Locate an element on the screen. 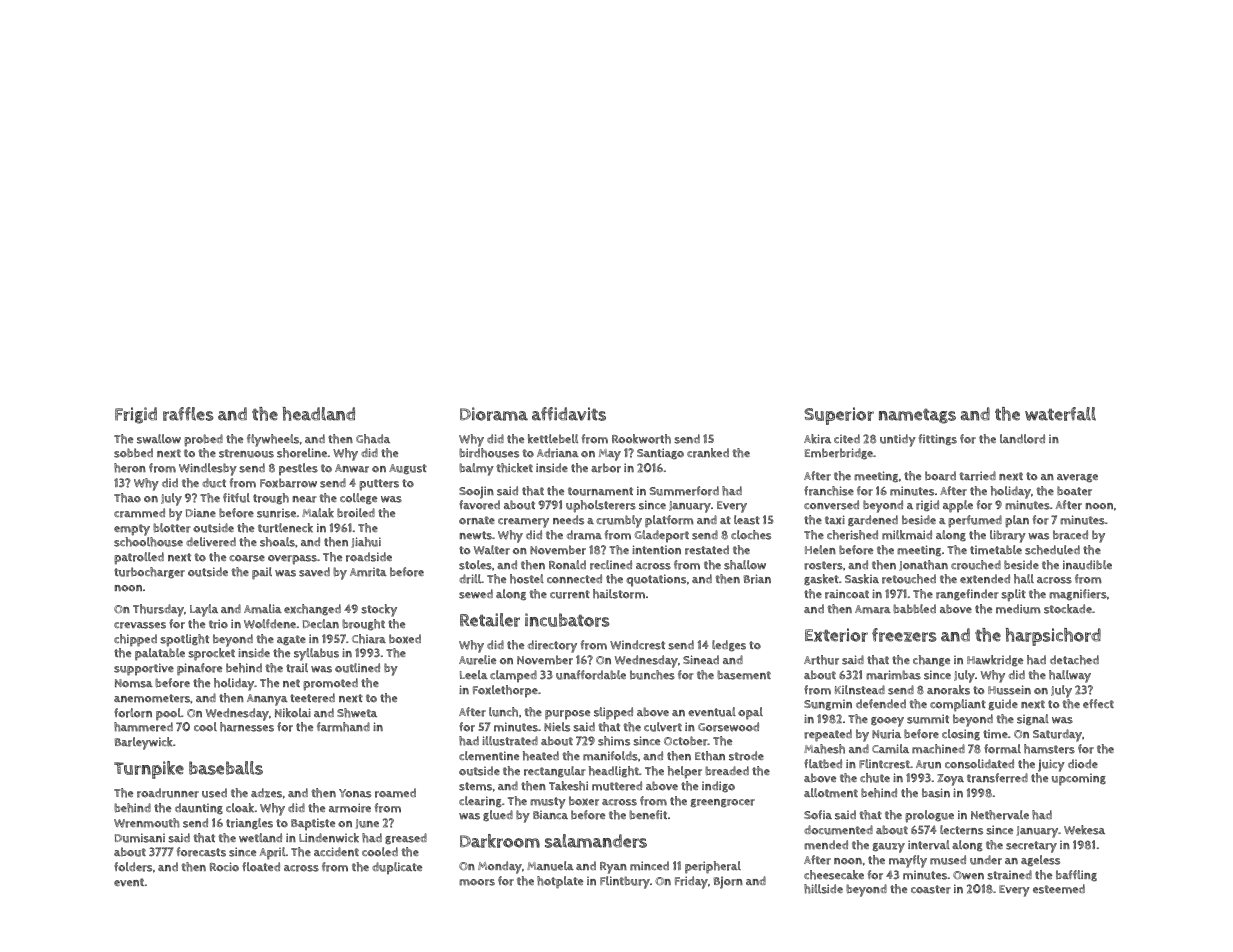 The height and width of the screenshot is (952, 1233). shims is located at coordinates (614, 741).
